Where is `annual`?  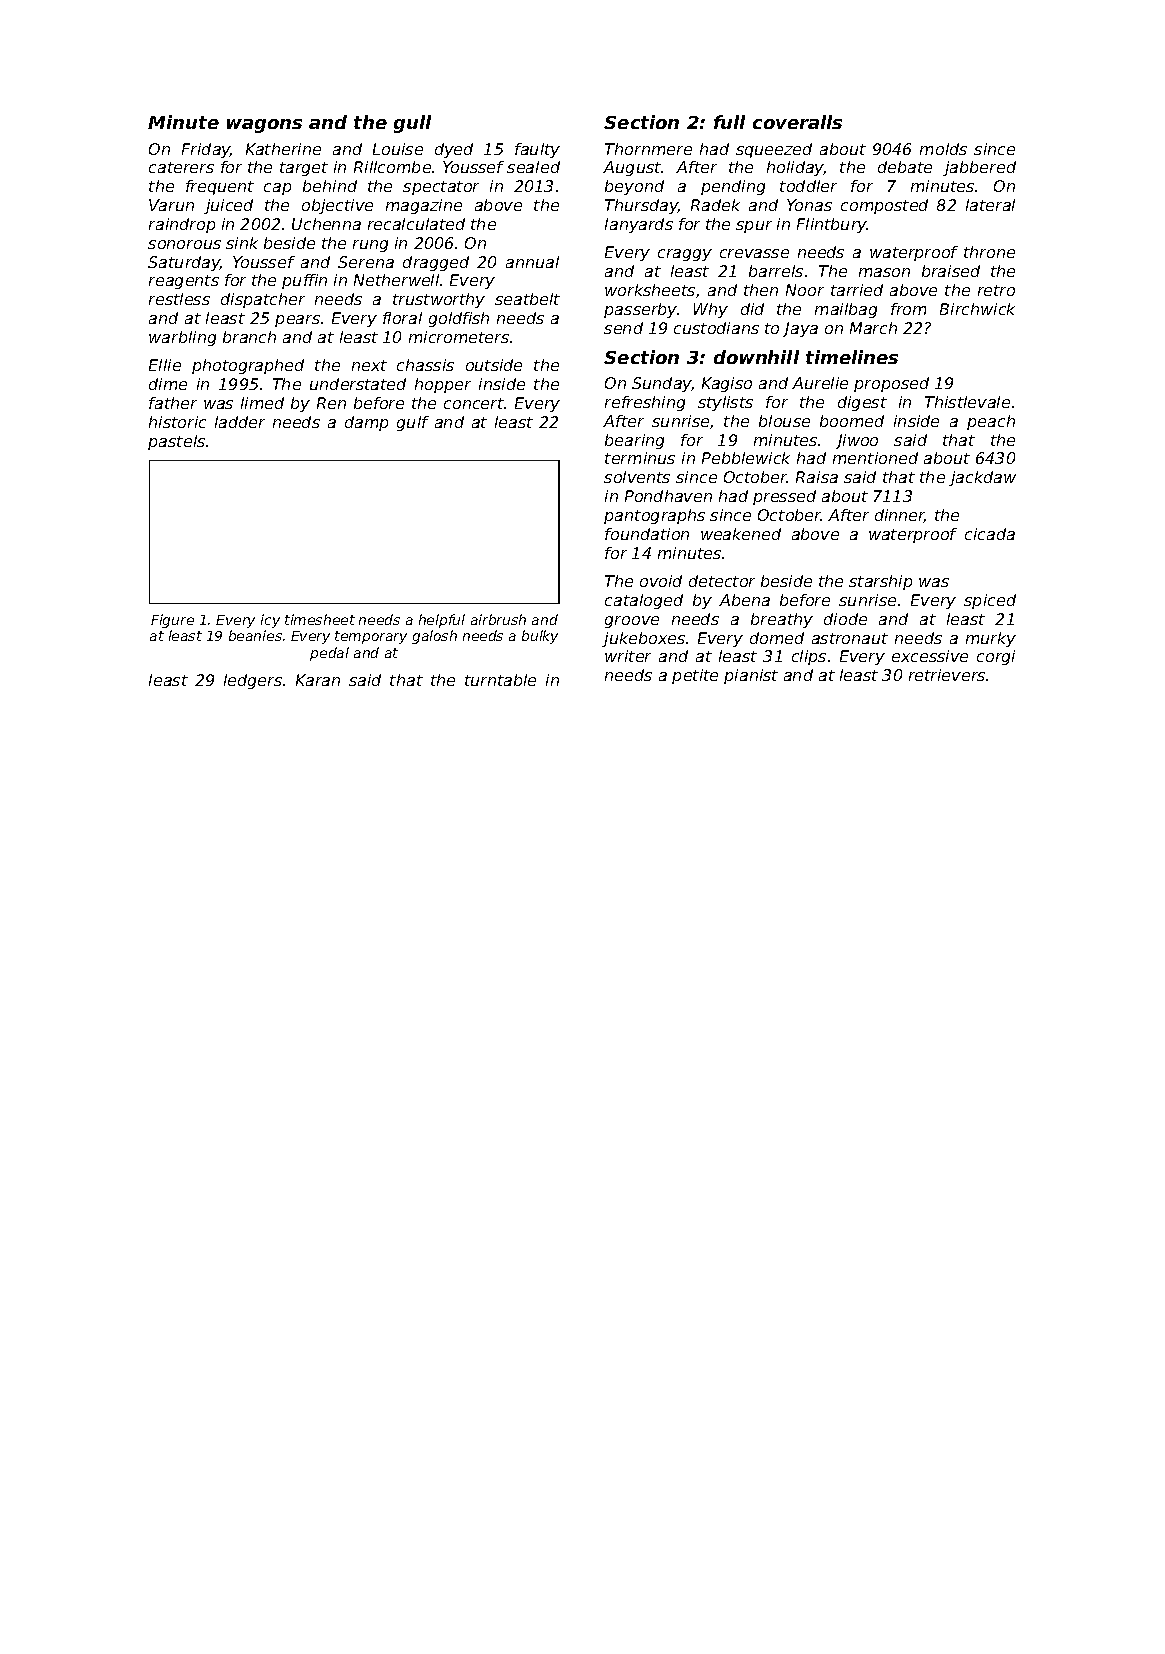
annual is located at coordinates (532, 262).
